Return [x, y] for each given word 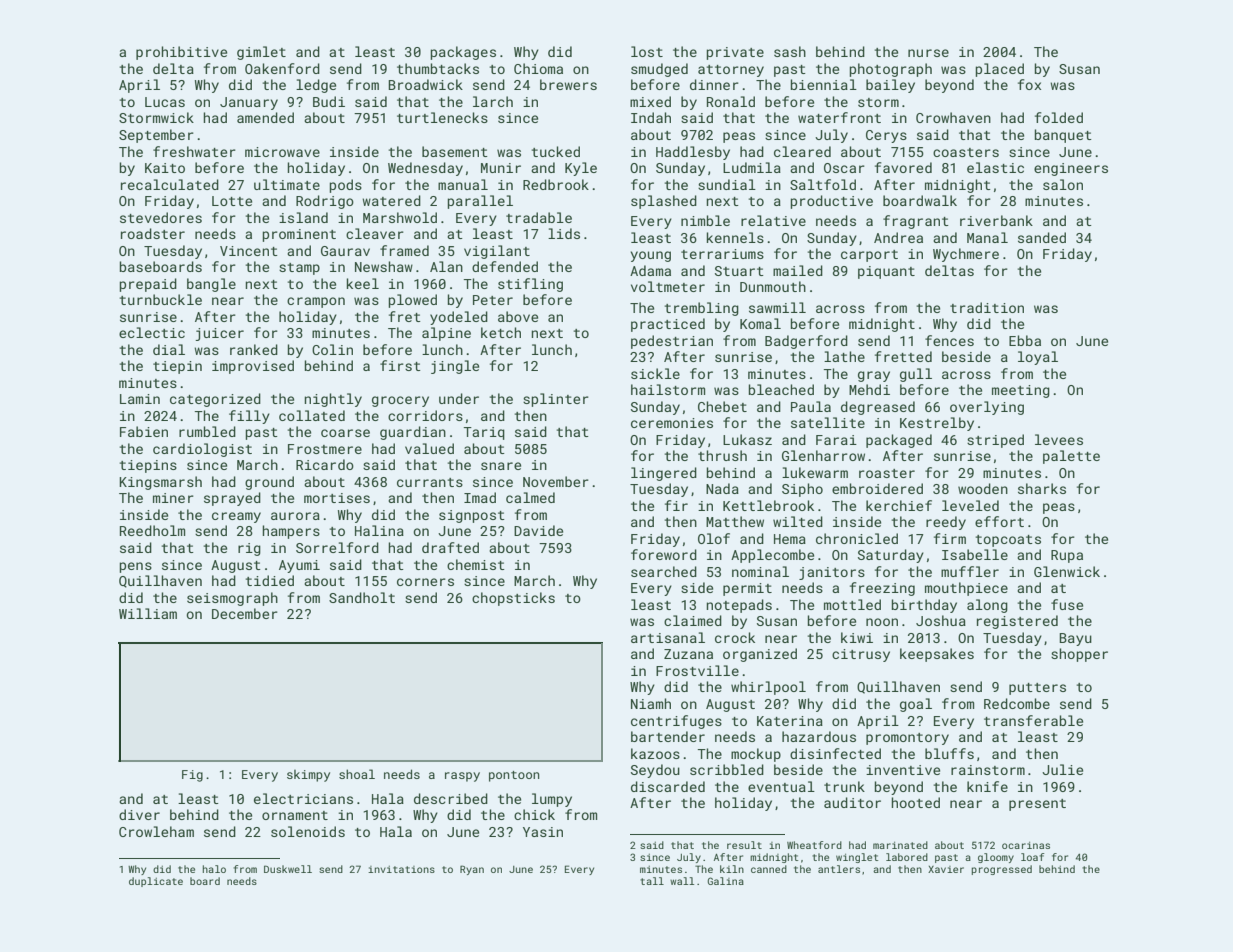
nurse [928, 53]
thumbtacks [438, 68]
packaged [899, 441]
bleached [781, 389]
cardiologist [202, 450]
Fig [192, 776]
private [735, 53]
